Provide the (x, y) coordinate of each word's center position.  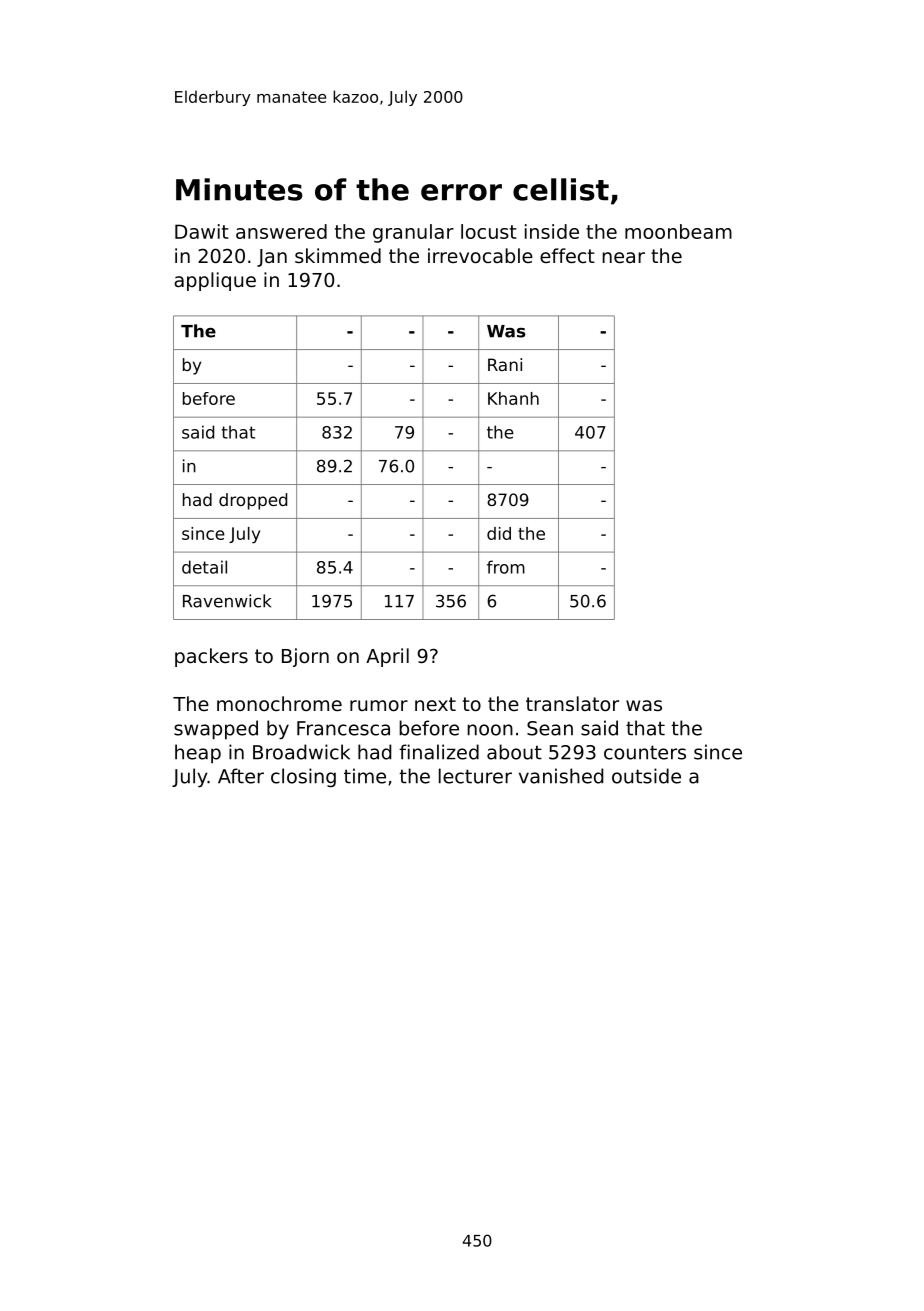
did (499, 533)
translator (572, 703)
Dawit (202, 231)
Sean (550, 728)
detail (204, 567)
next (435, 704)
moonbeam (678, 231)
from (506, 567)
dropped (253, 501)
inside (552, 231)
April (387, 657)
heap (198, 753)
